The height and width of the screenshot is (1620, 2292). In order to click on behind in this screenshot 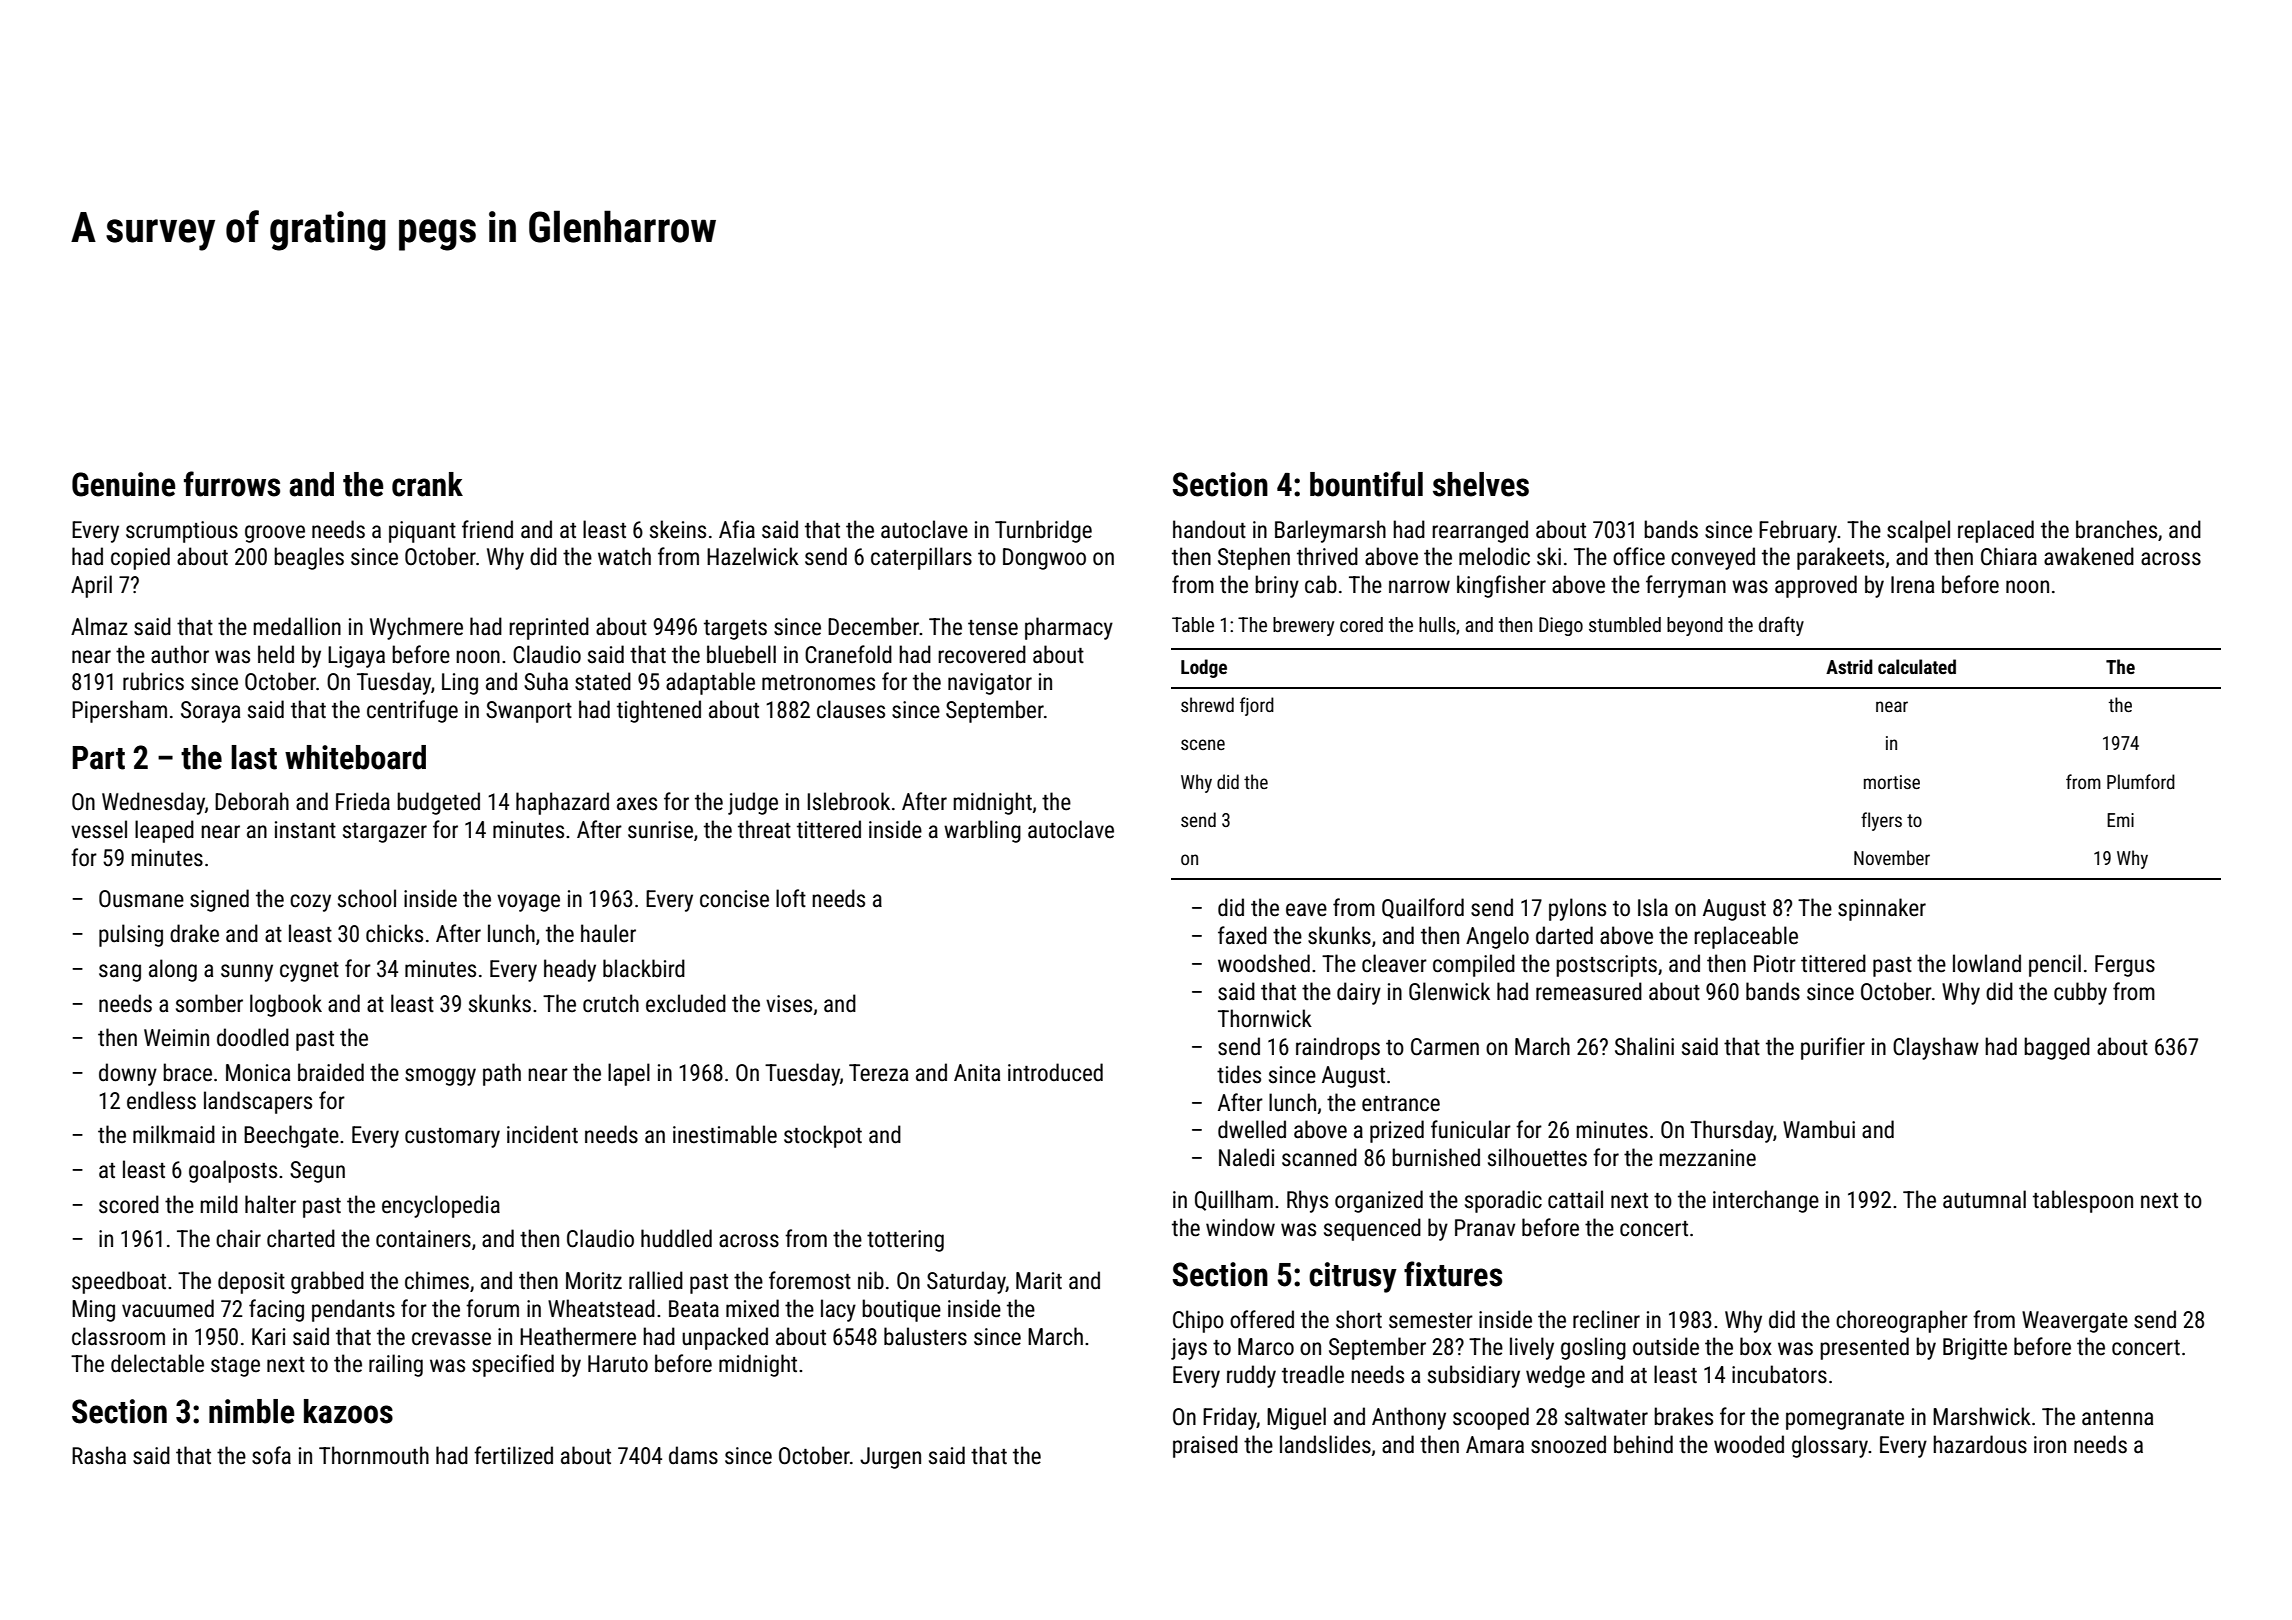, I will do `click(1643, 1444)`.
